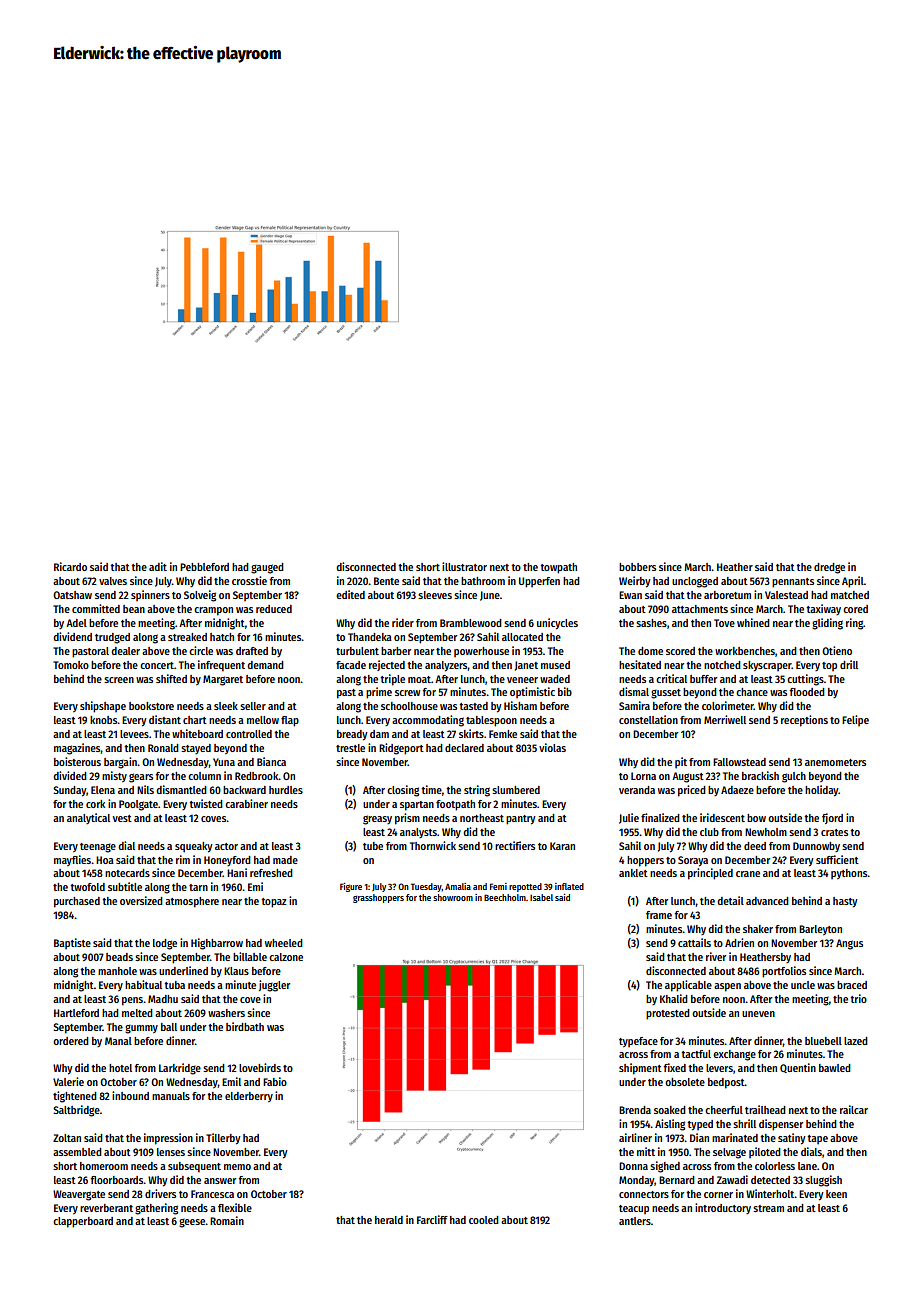  I want to click on Pebbleford, so click(204, 567).
